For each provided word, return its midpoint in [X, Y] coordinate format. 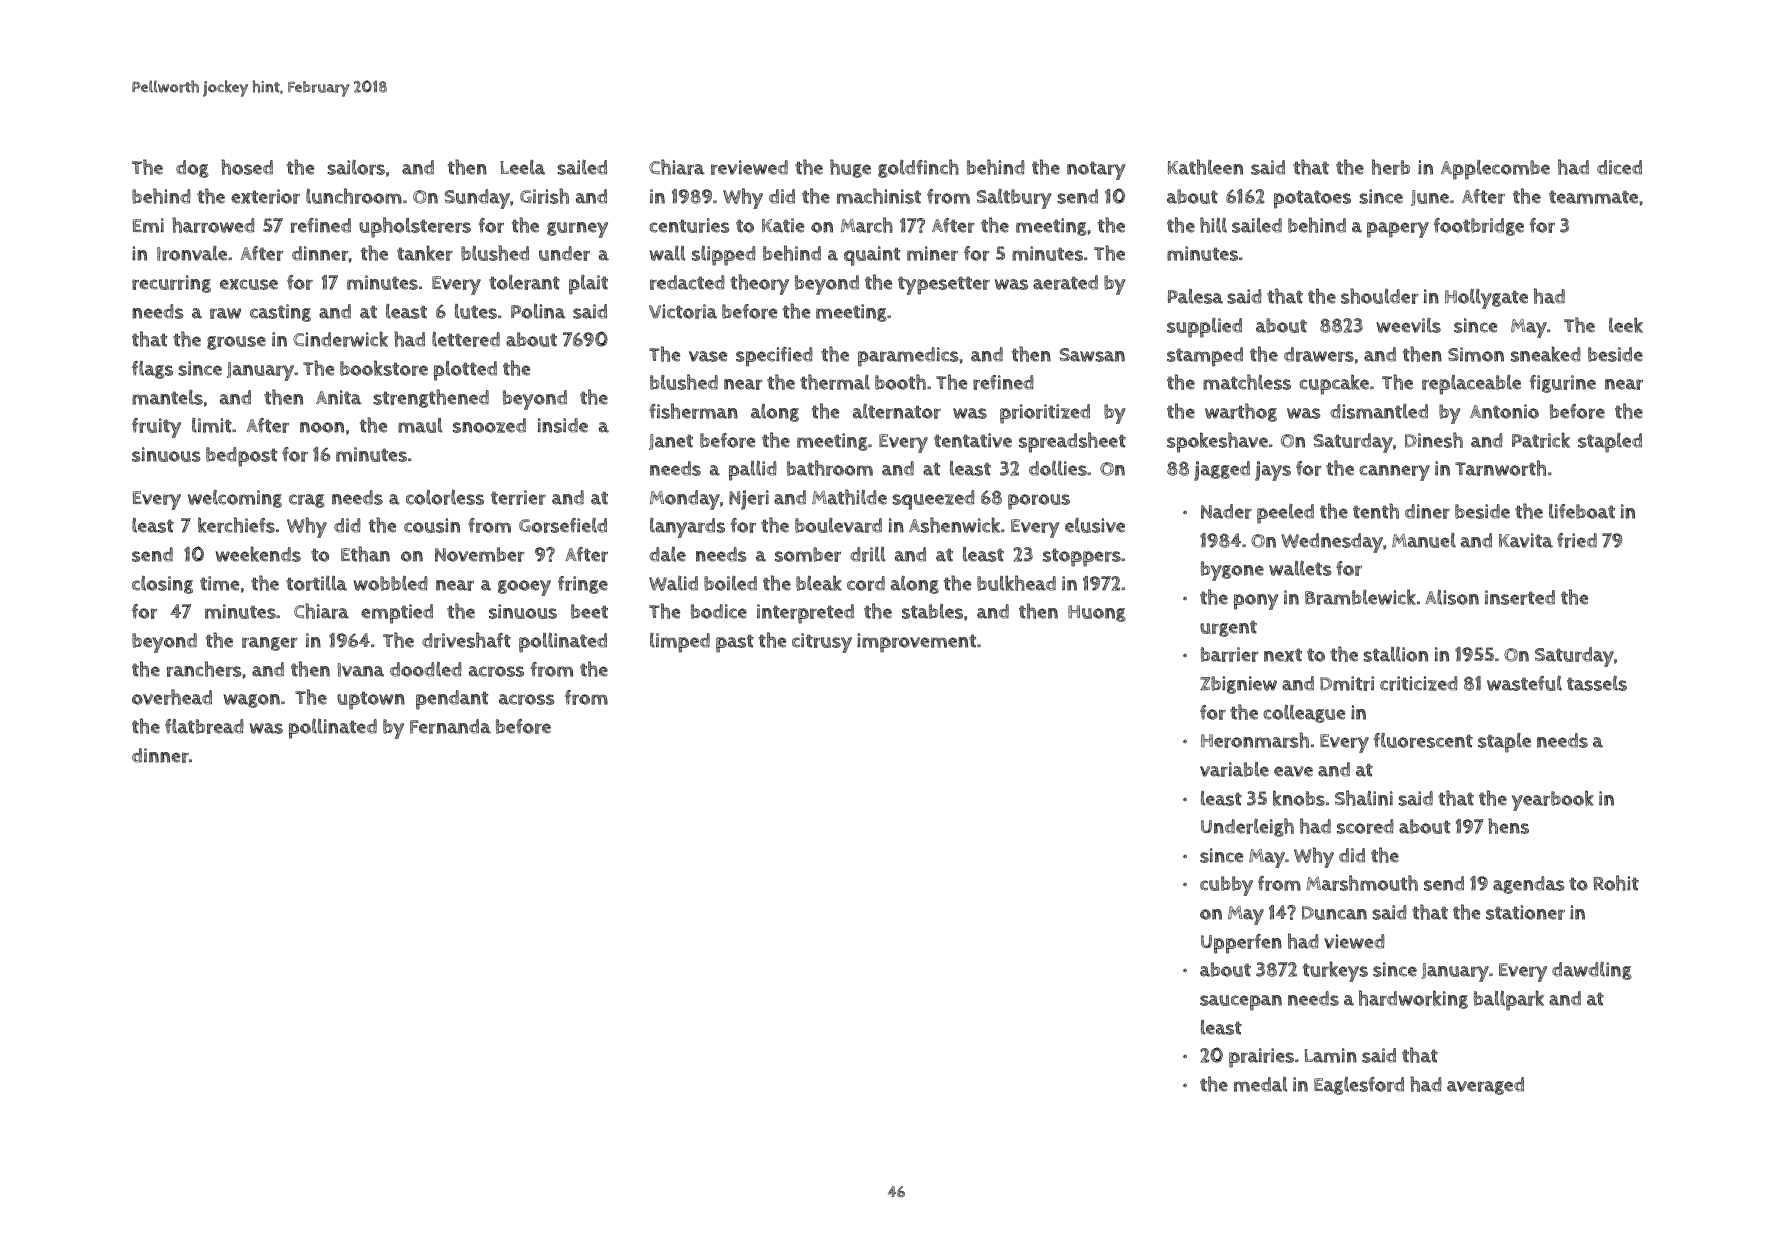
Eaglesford [1359, 1086]
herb [1391, 167]
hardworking [1413, 999]
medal [1261, 1084]
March [867, 225]
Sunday [477, 199]
